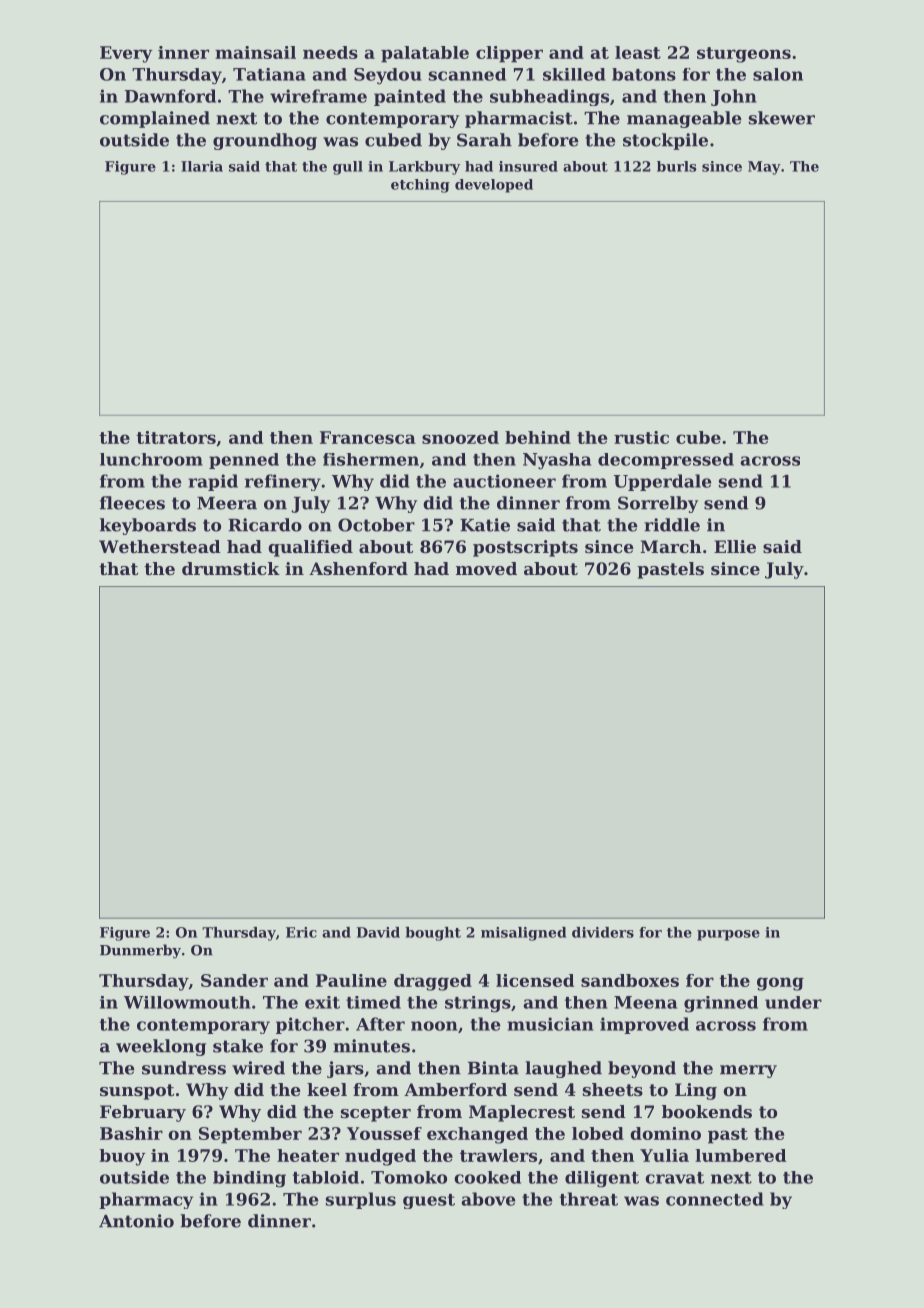 This page has height=1308, width=924. What do you see at coordinates (728, 935) in the page?
I see `purpose` at bounding box center [728, 935].
